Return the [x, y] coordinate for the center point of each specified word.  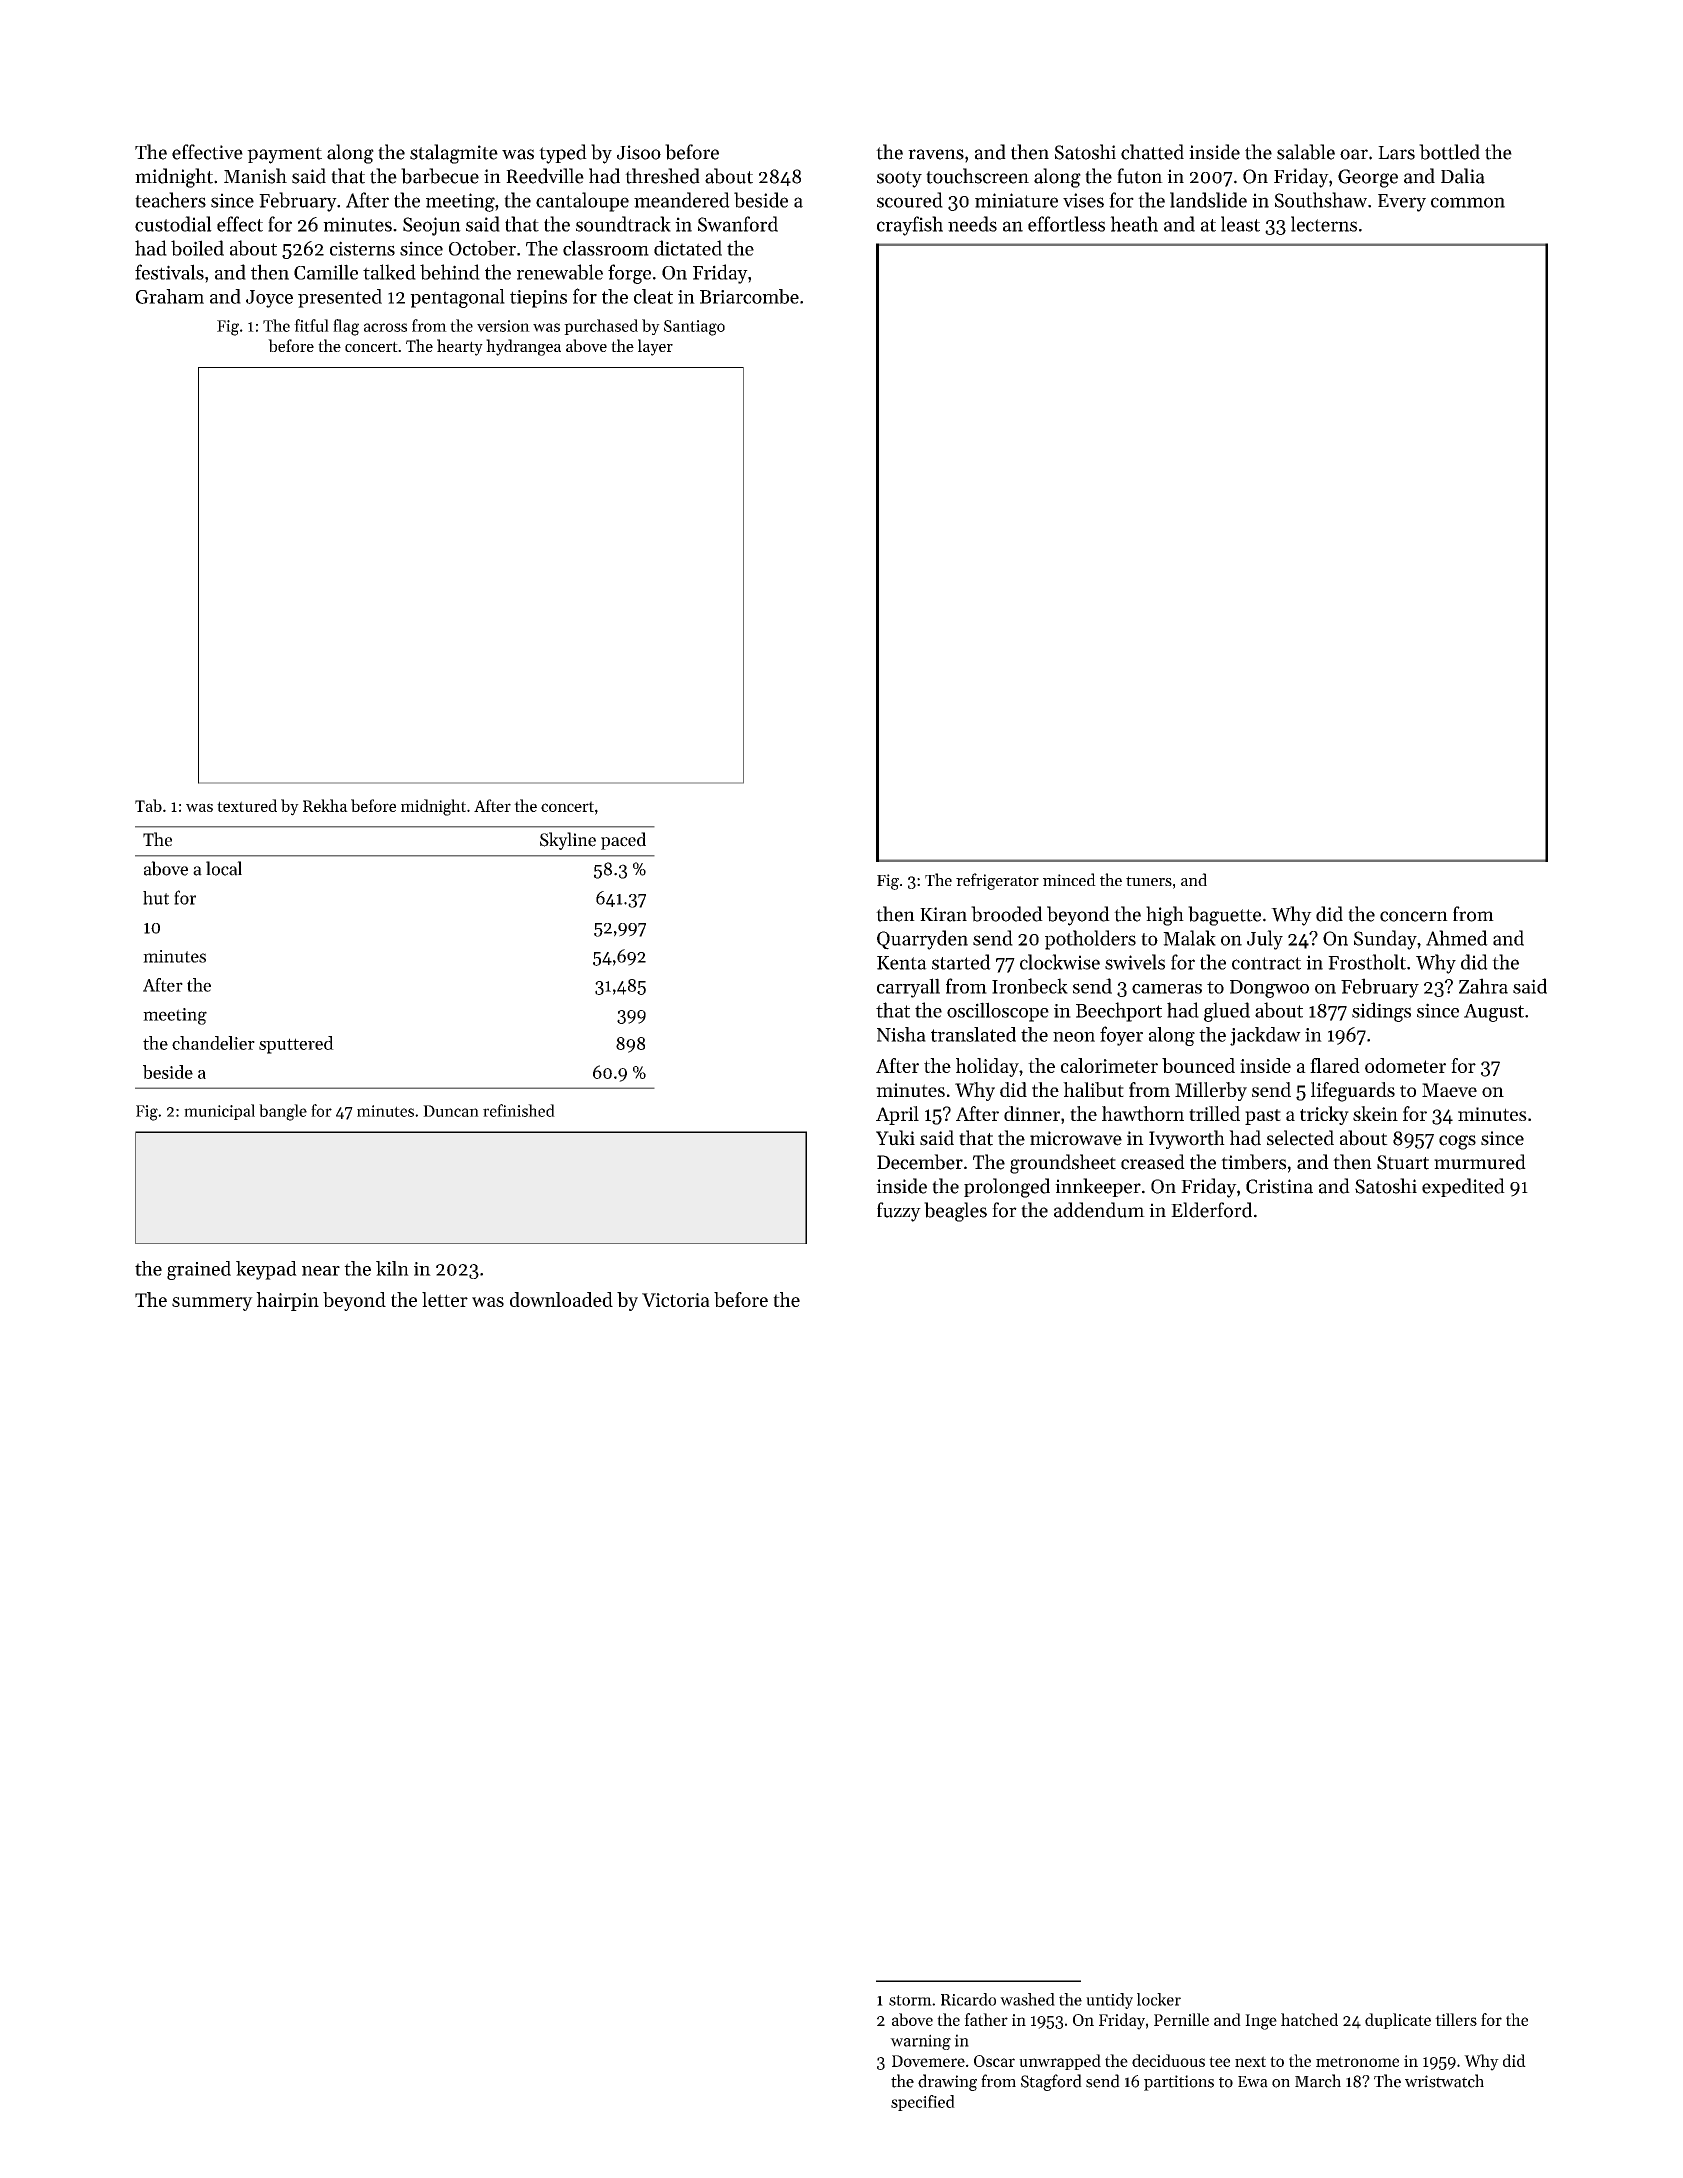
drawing [947, 2082]
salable [1306, 152]
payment [284, 155]
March [1318, 2081]
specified [923, 2103]
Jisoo [639, 152]
